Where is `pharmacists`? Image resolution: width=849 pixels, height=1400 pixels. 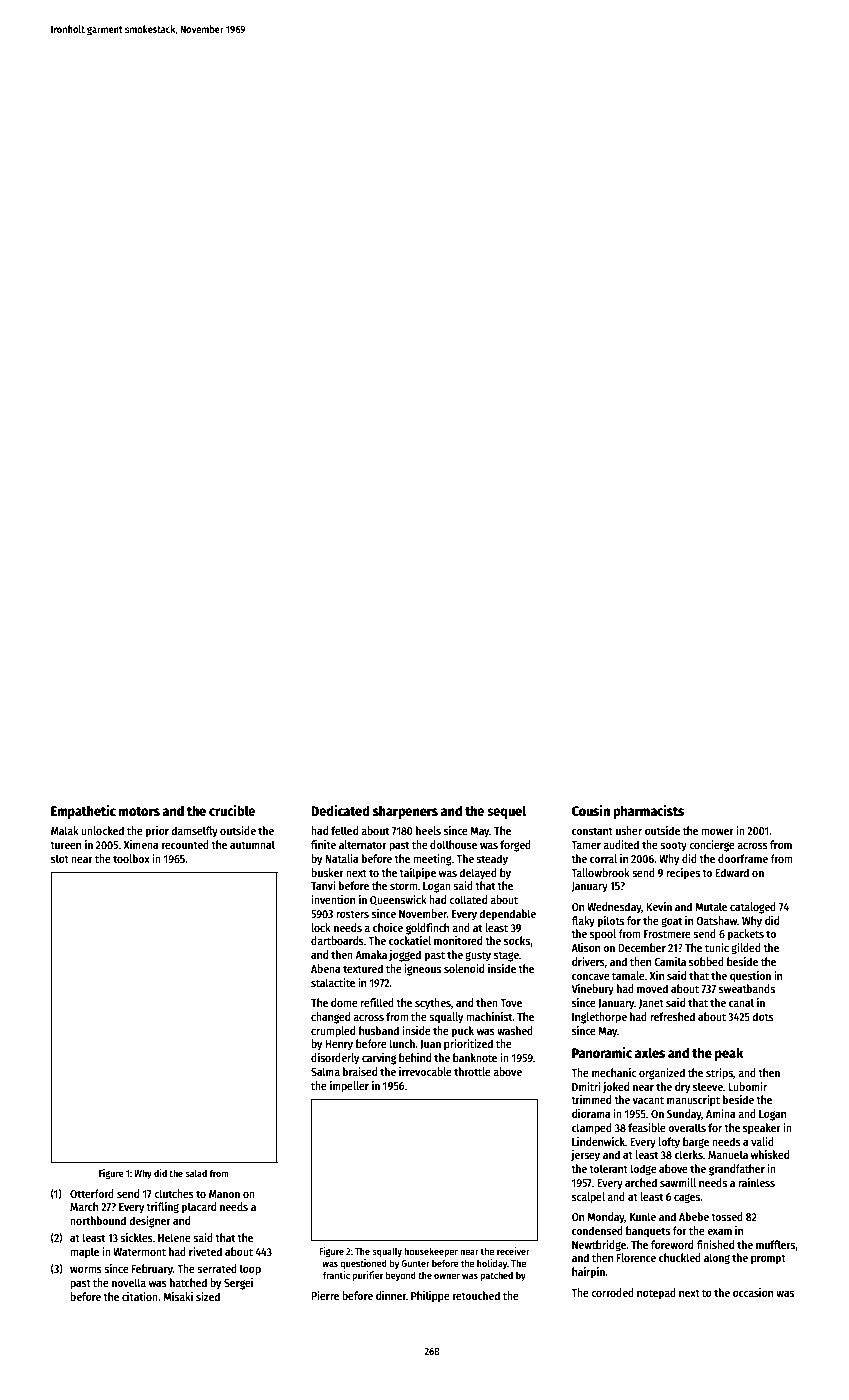 pharmacists is located at coordinates (648, 812).
